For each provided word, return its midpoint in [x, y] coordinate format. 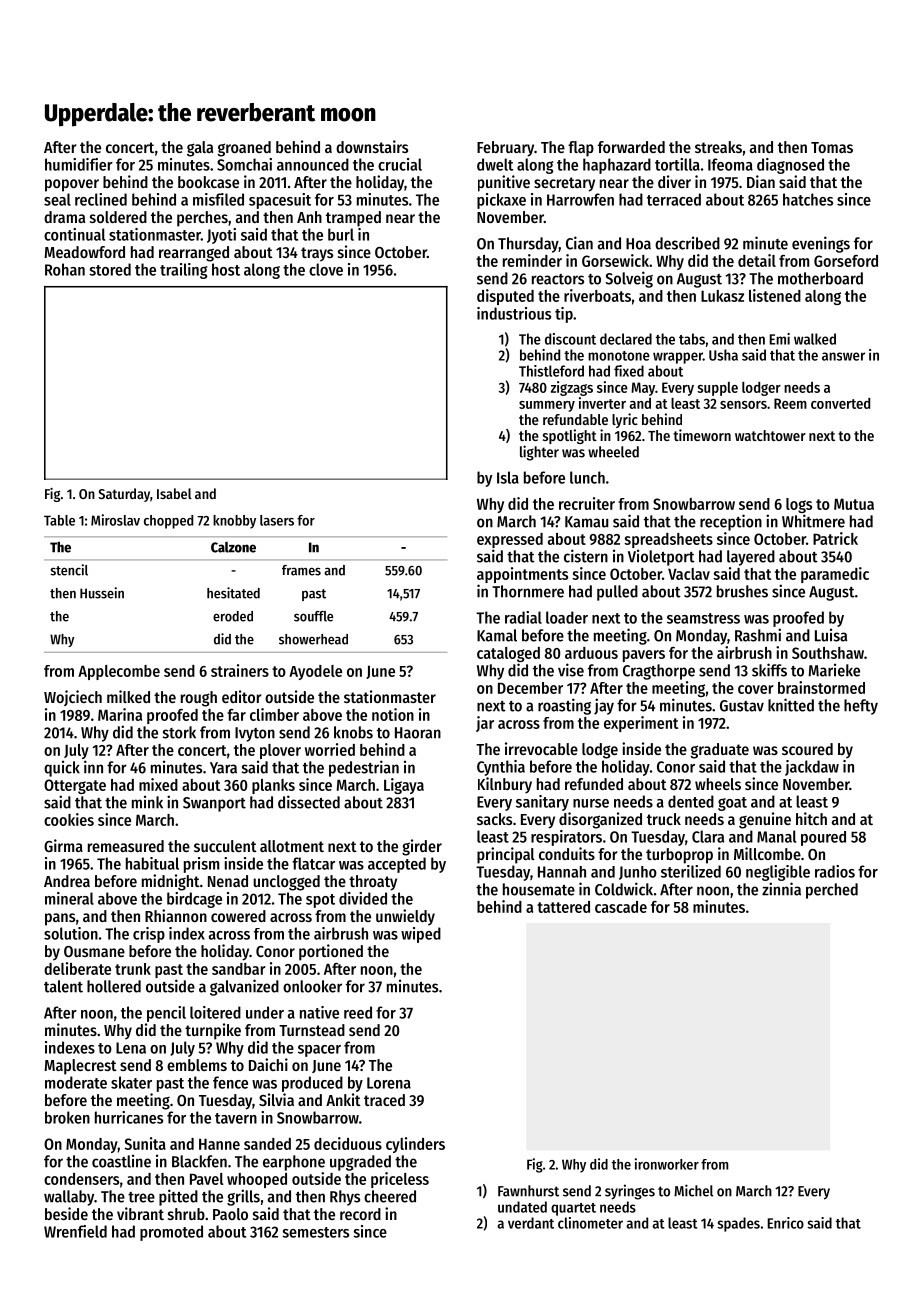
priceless [400, 1180]
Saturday [124, 495]
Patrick [835, 538]
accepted [397, 865]
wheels [718, 784]
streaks [718, 147]
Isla [508, 477]
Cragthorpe [659, 672]
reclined [101, 199]
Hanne [219, 1144]
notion [393, 714]
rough [199, 699]
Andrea [67, 881]
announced [313, 164]
